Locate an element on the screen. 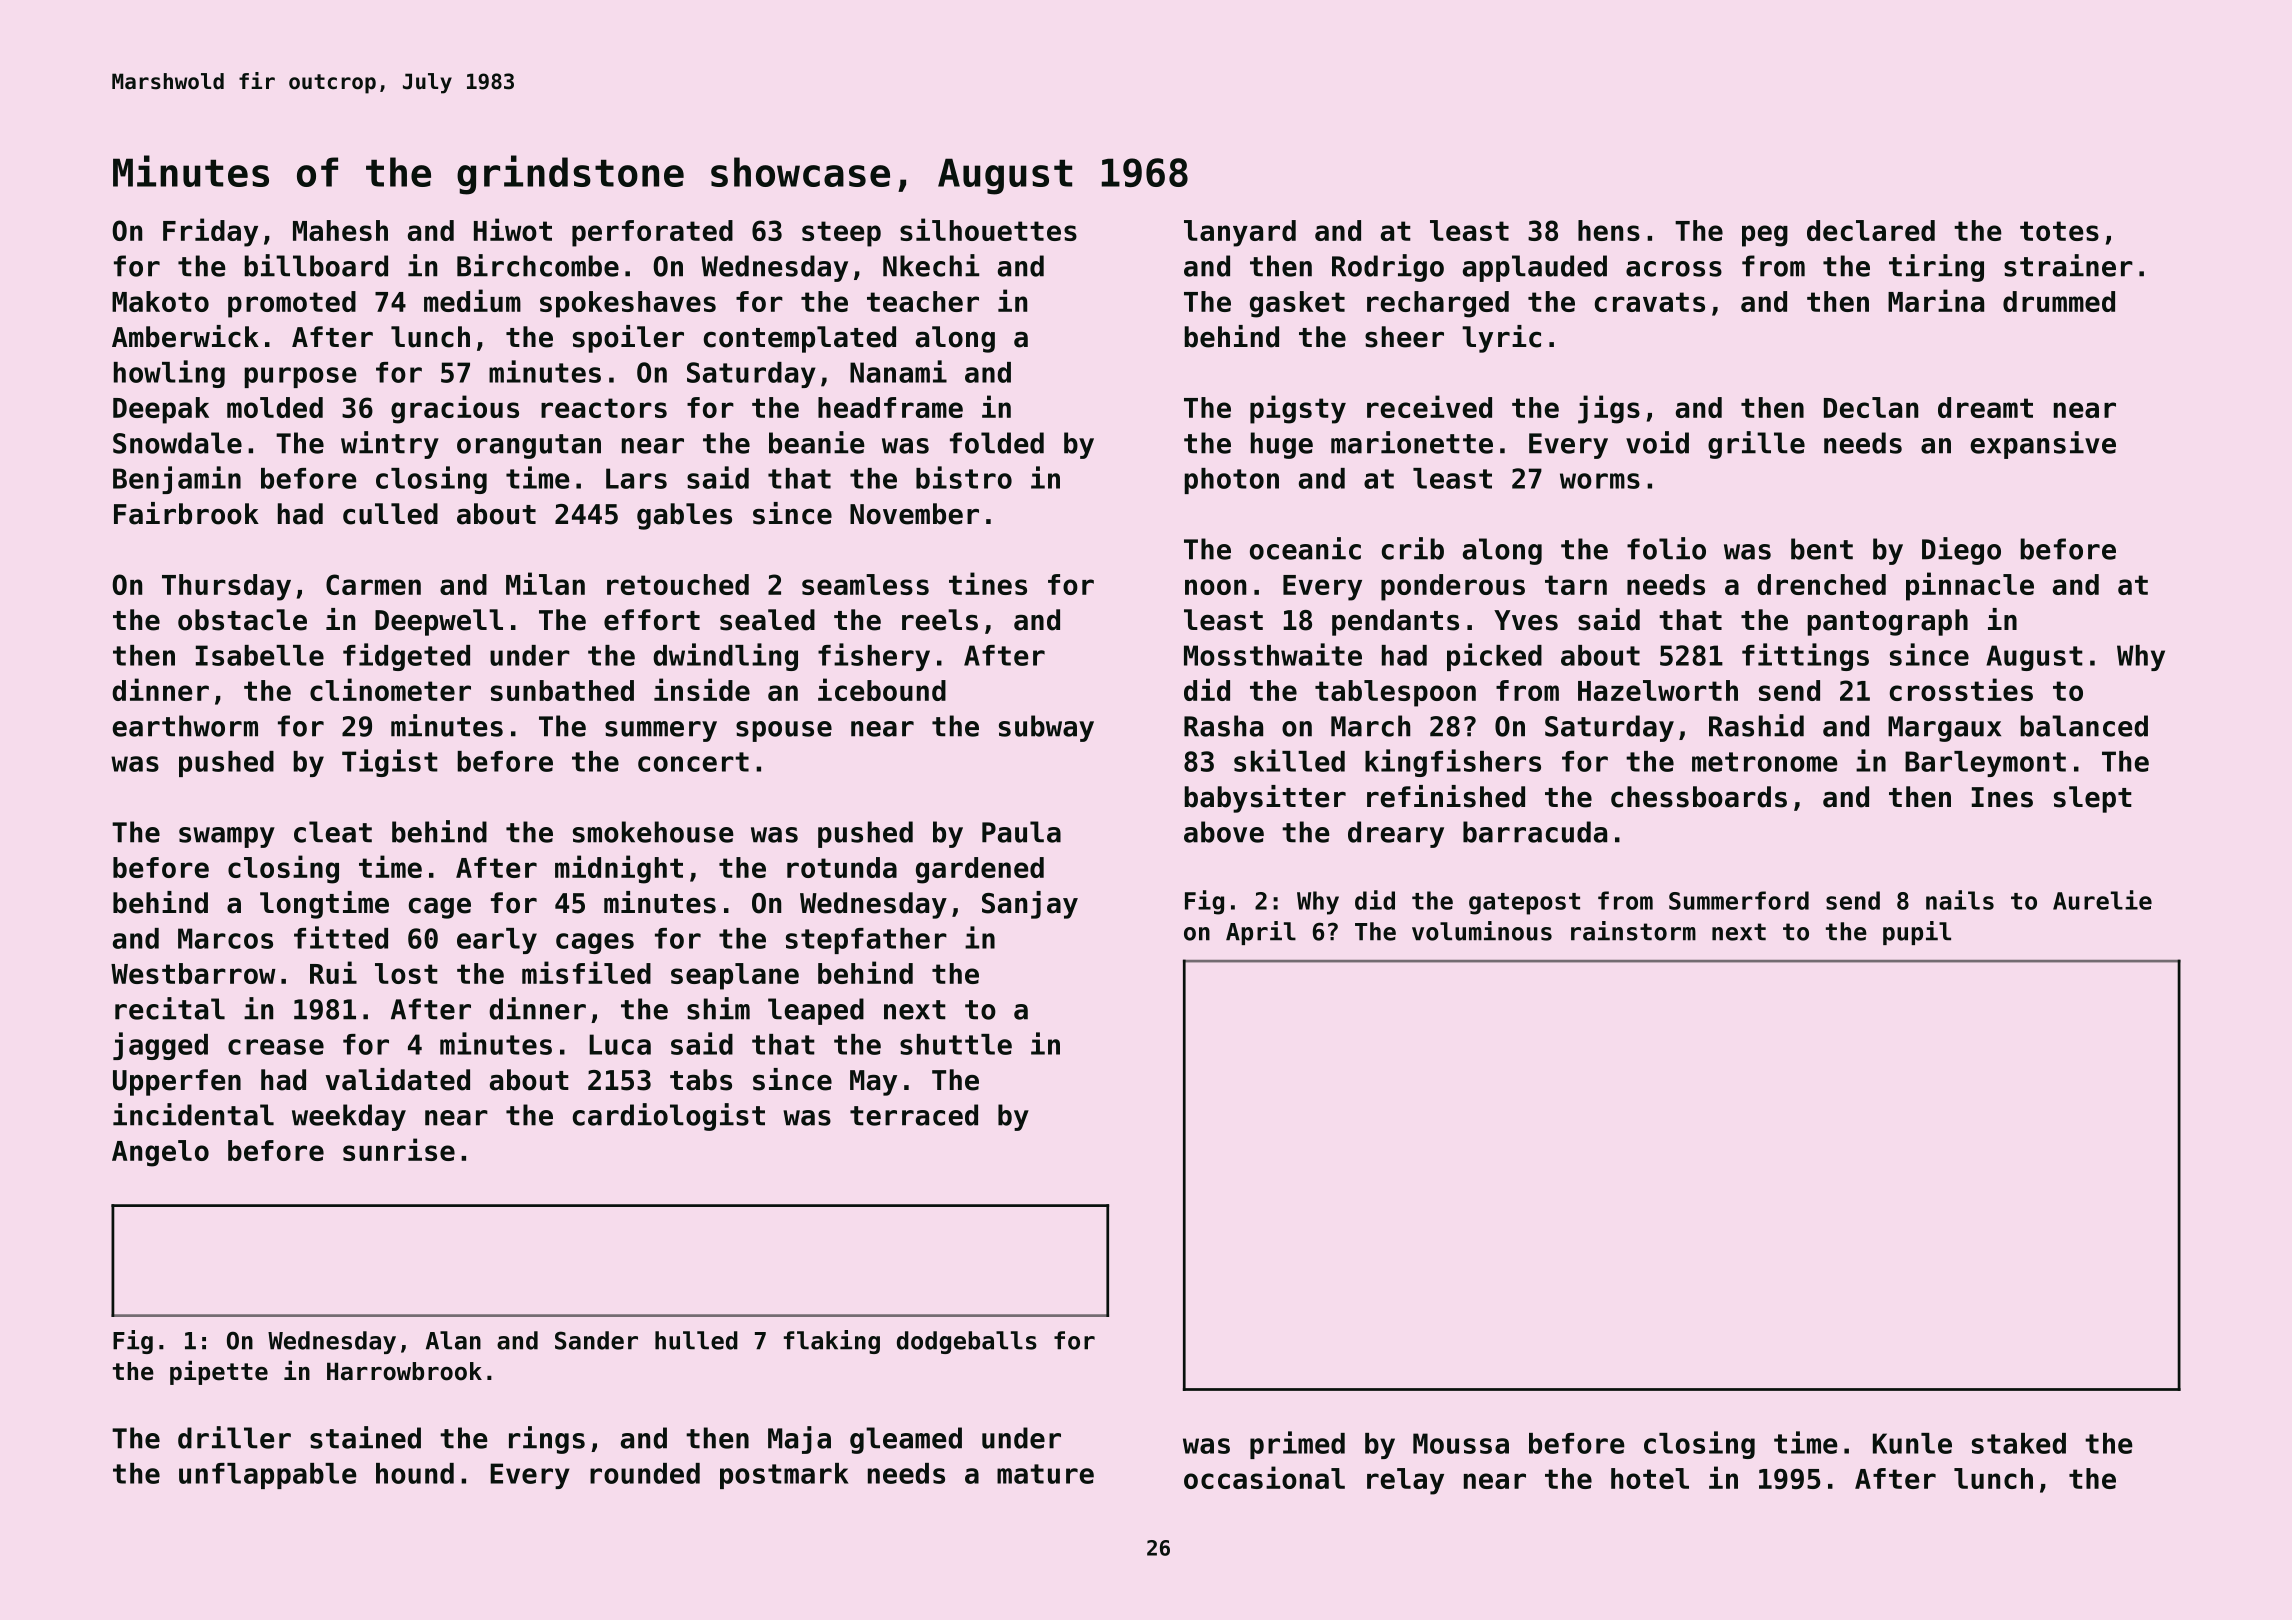  applauded is located at coordinates (1535, 268).
